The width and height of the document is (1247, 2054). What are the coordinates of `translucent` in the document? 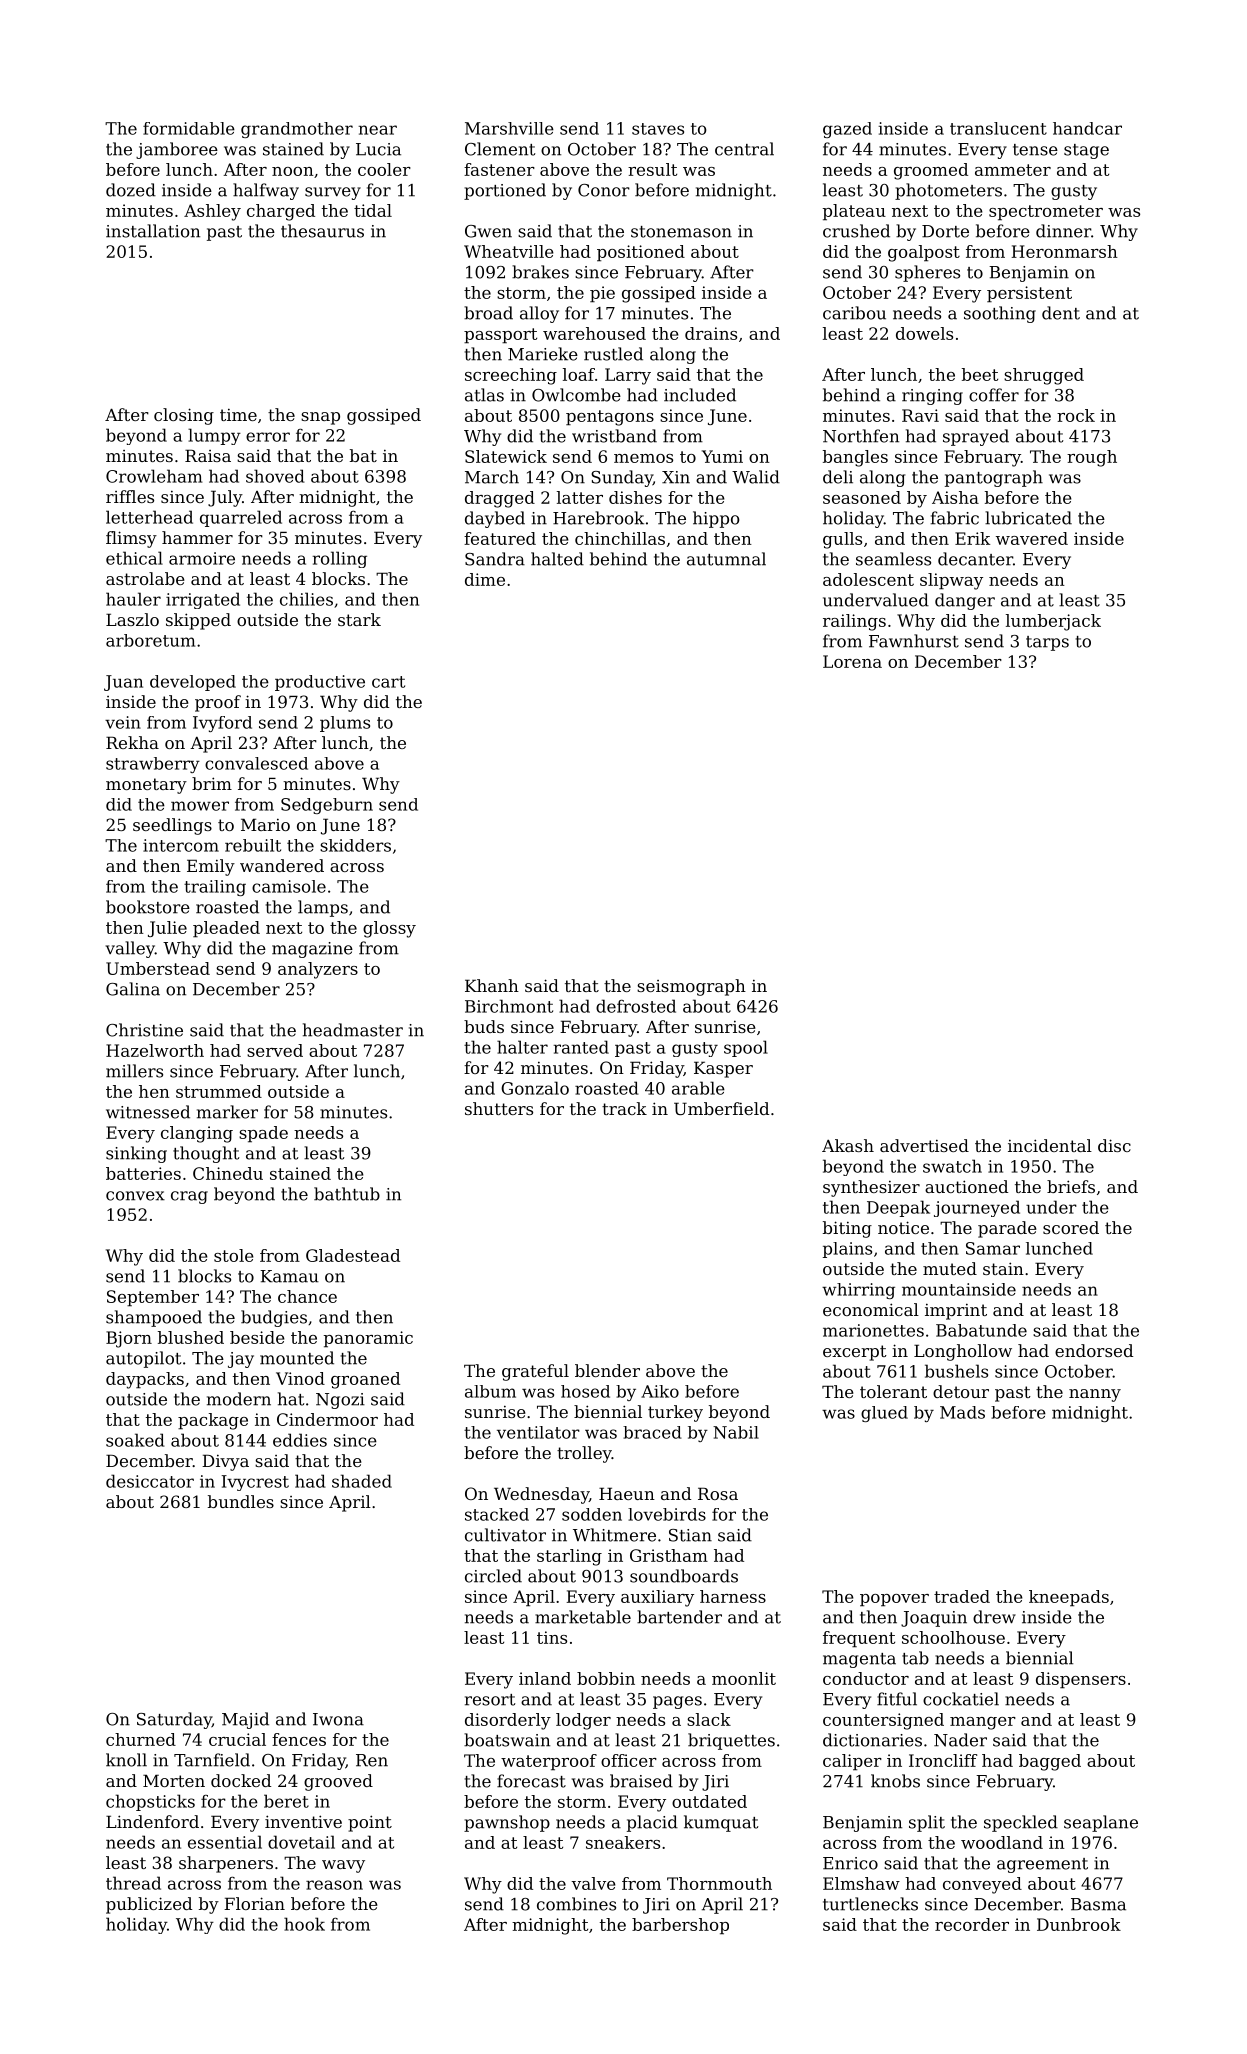 It's located at (998, 128).
